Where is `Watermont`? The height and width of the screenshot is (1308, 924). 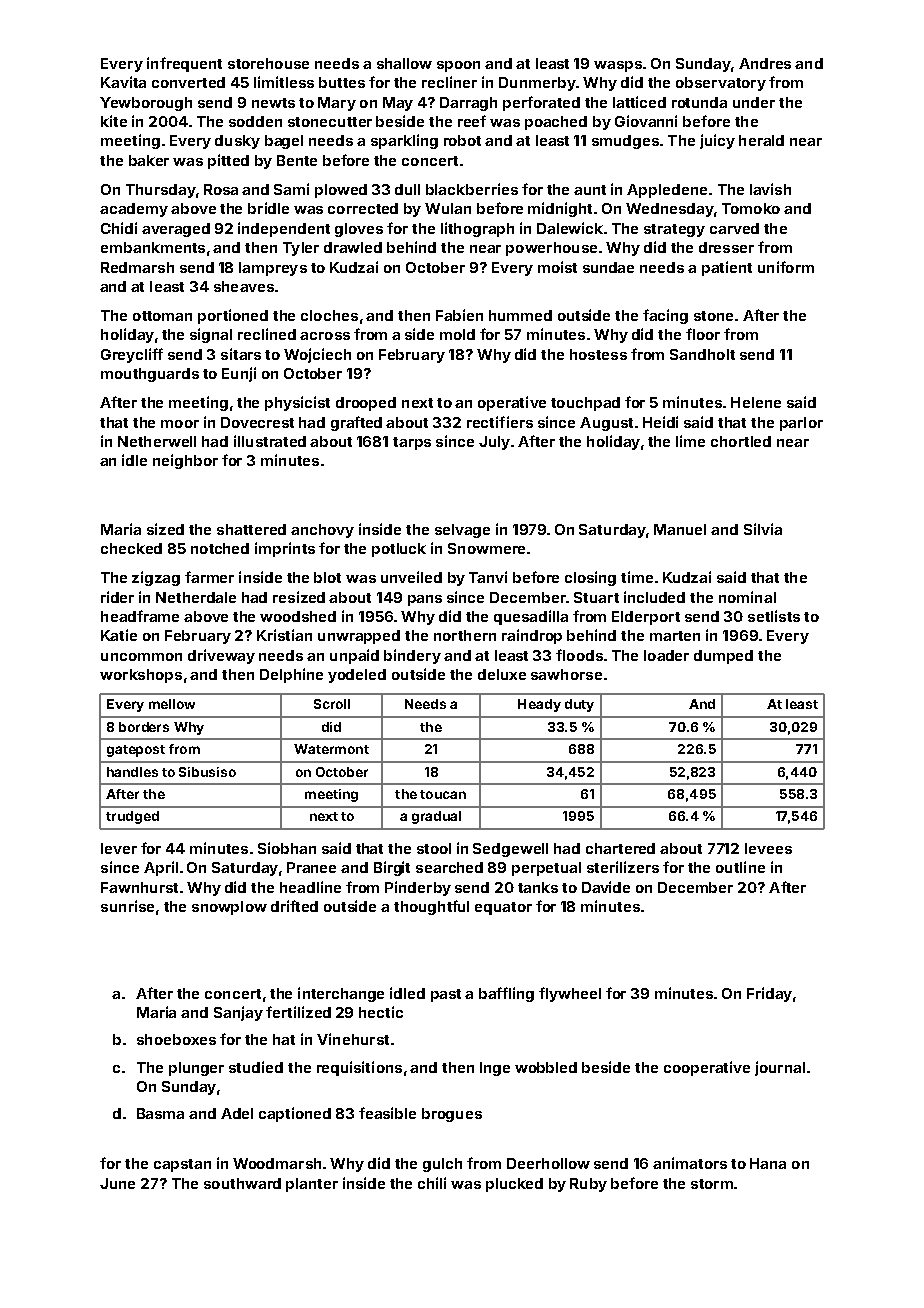
Watermont is located at coordinates (331, 749).
